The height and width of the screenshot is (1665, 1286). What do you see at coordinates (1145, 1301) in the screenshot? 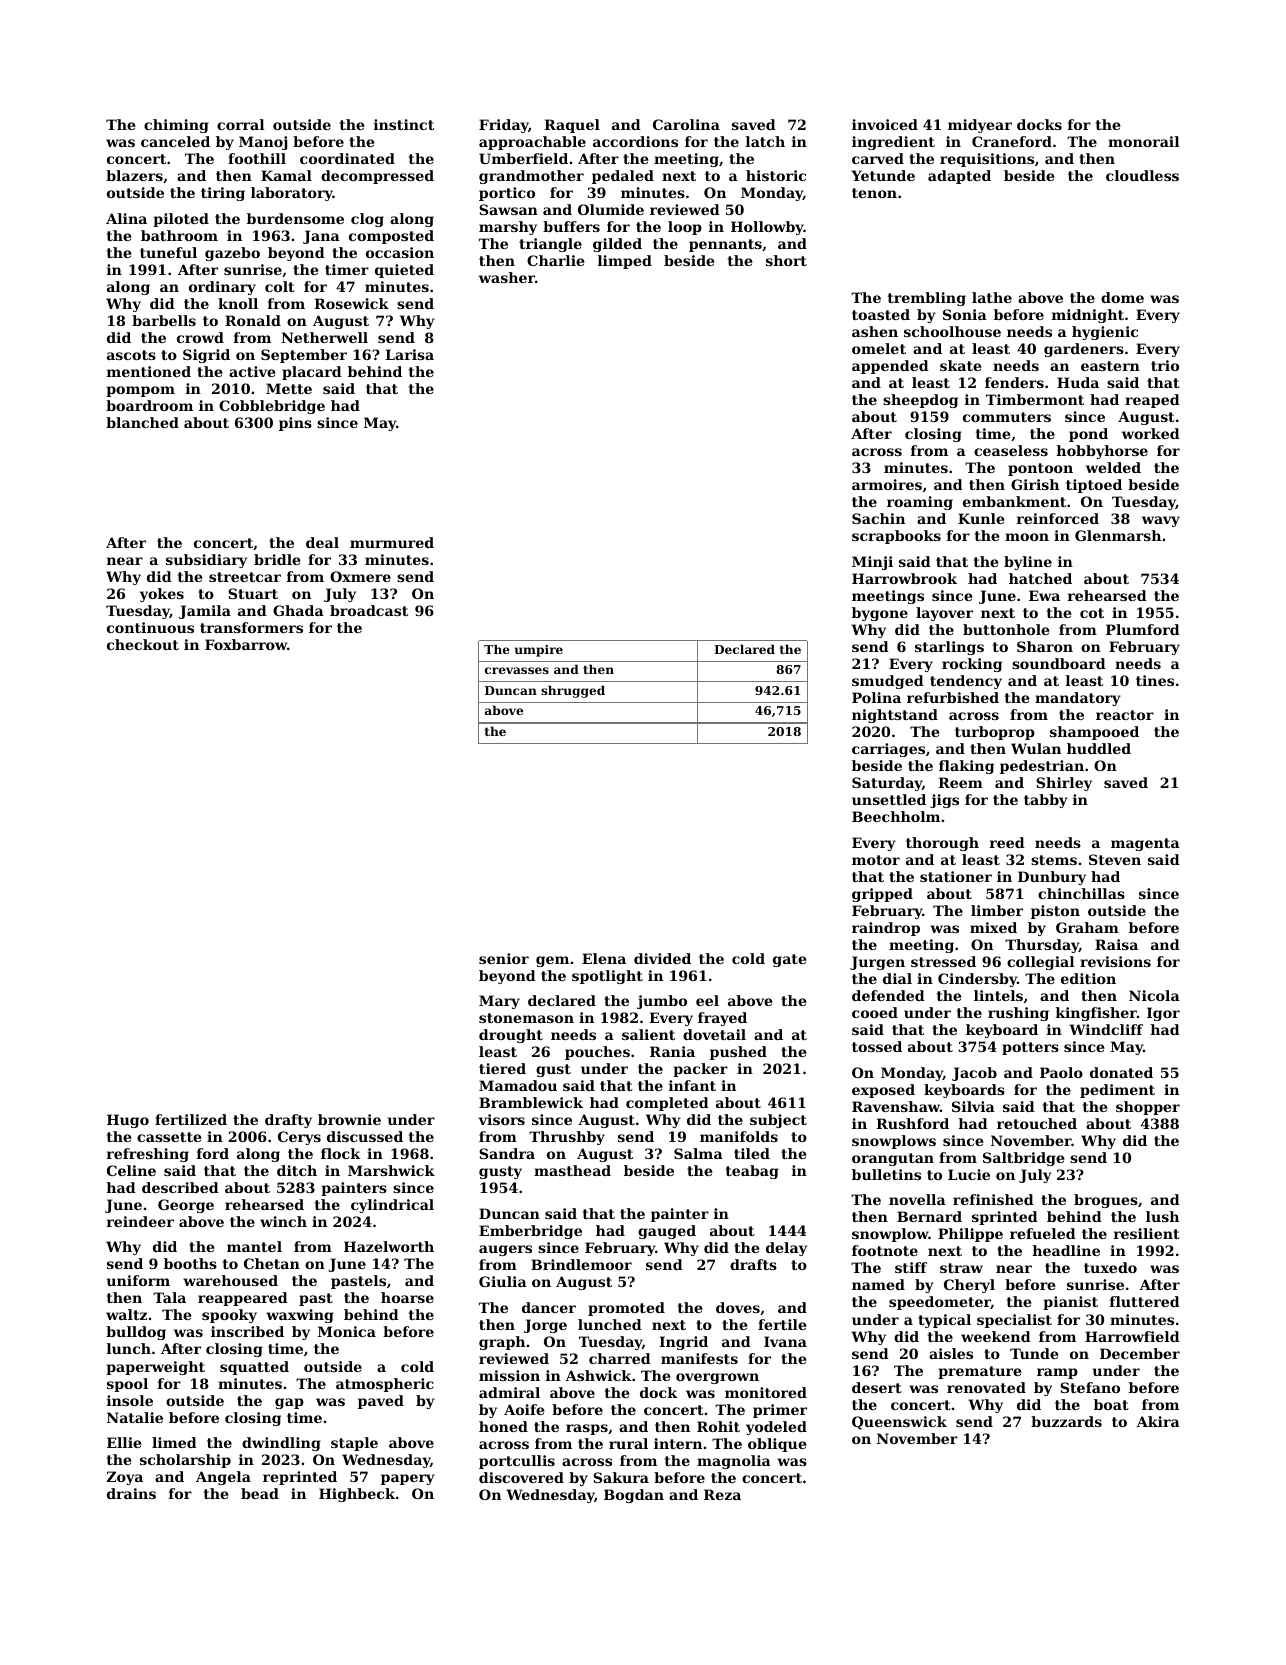
I see `fluttered` at bounding box center [1145, 1301].
